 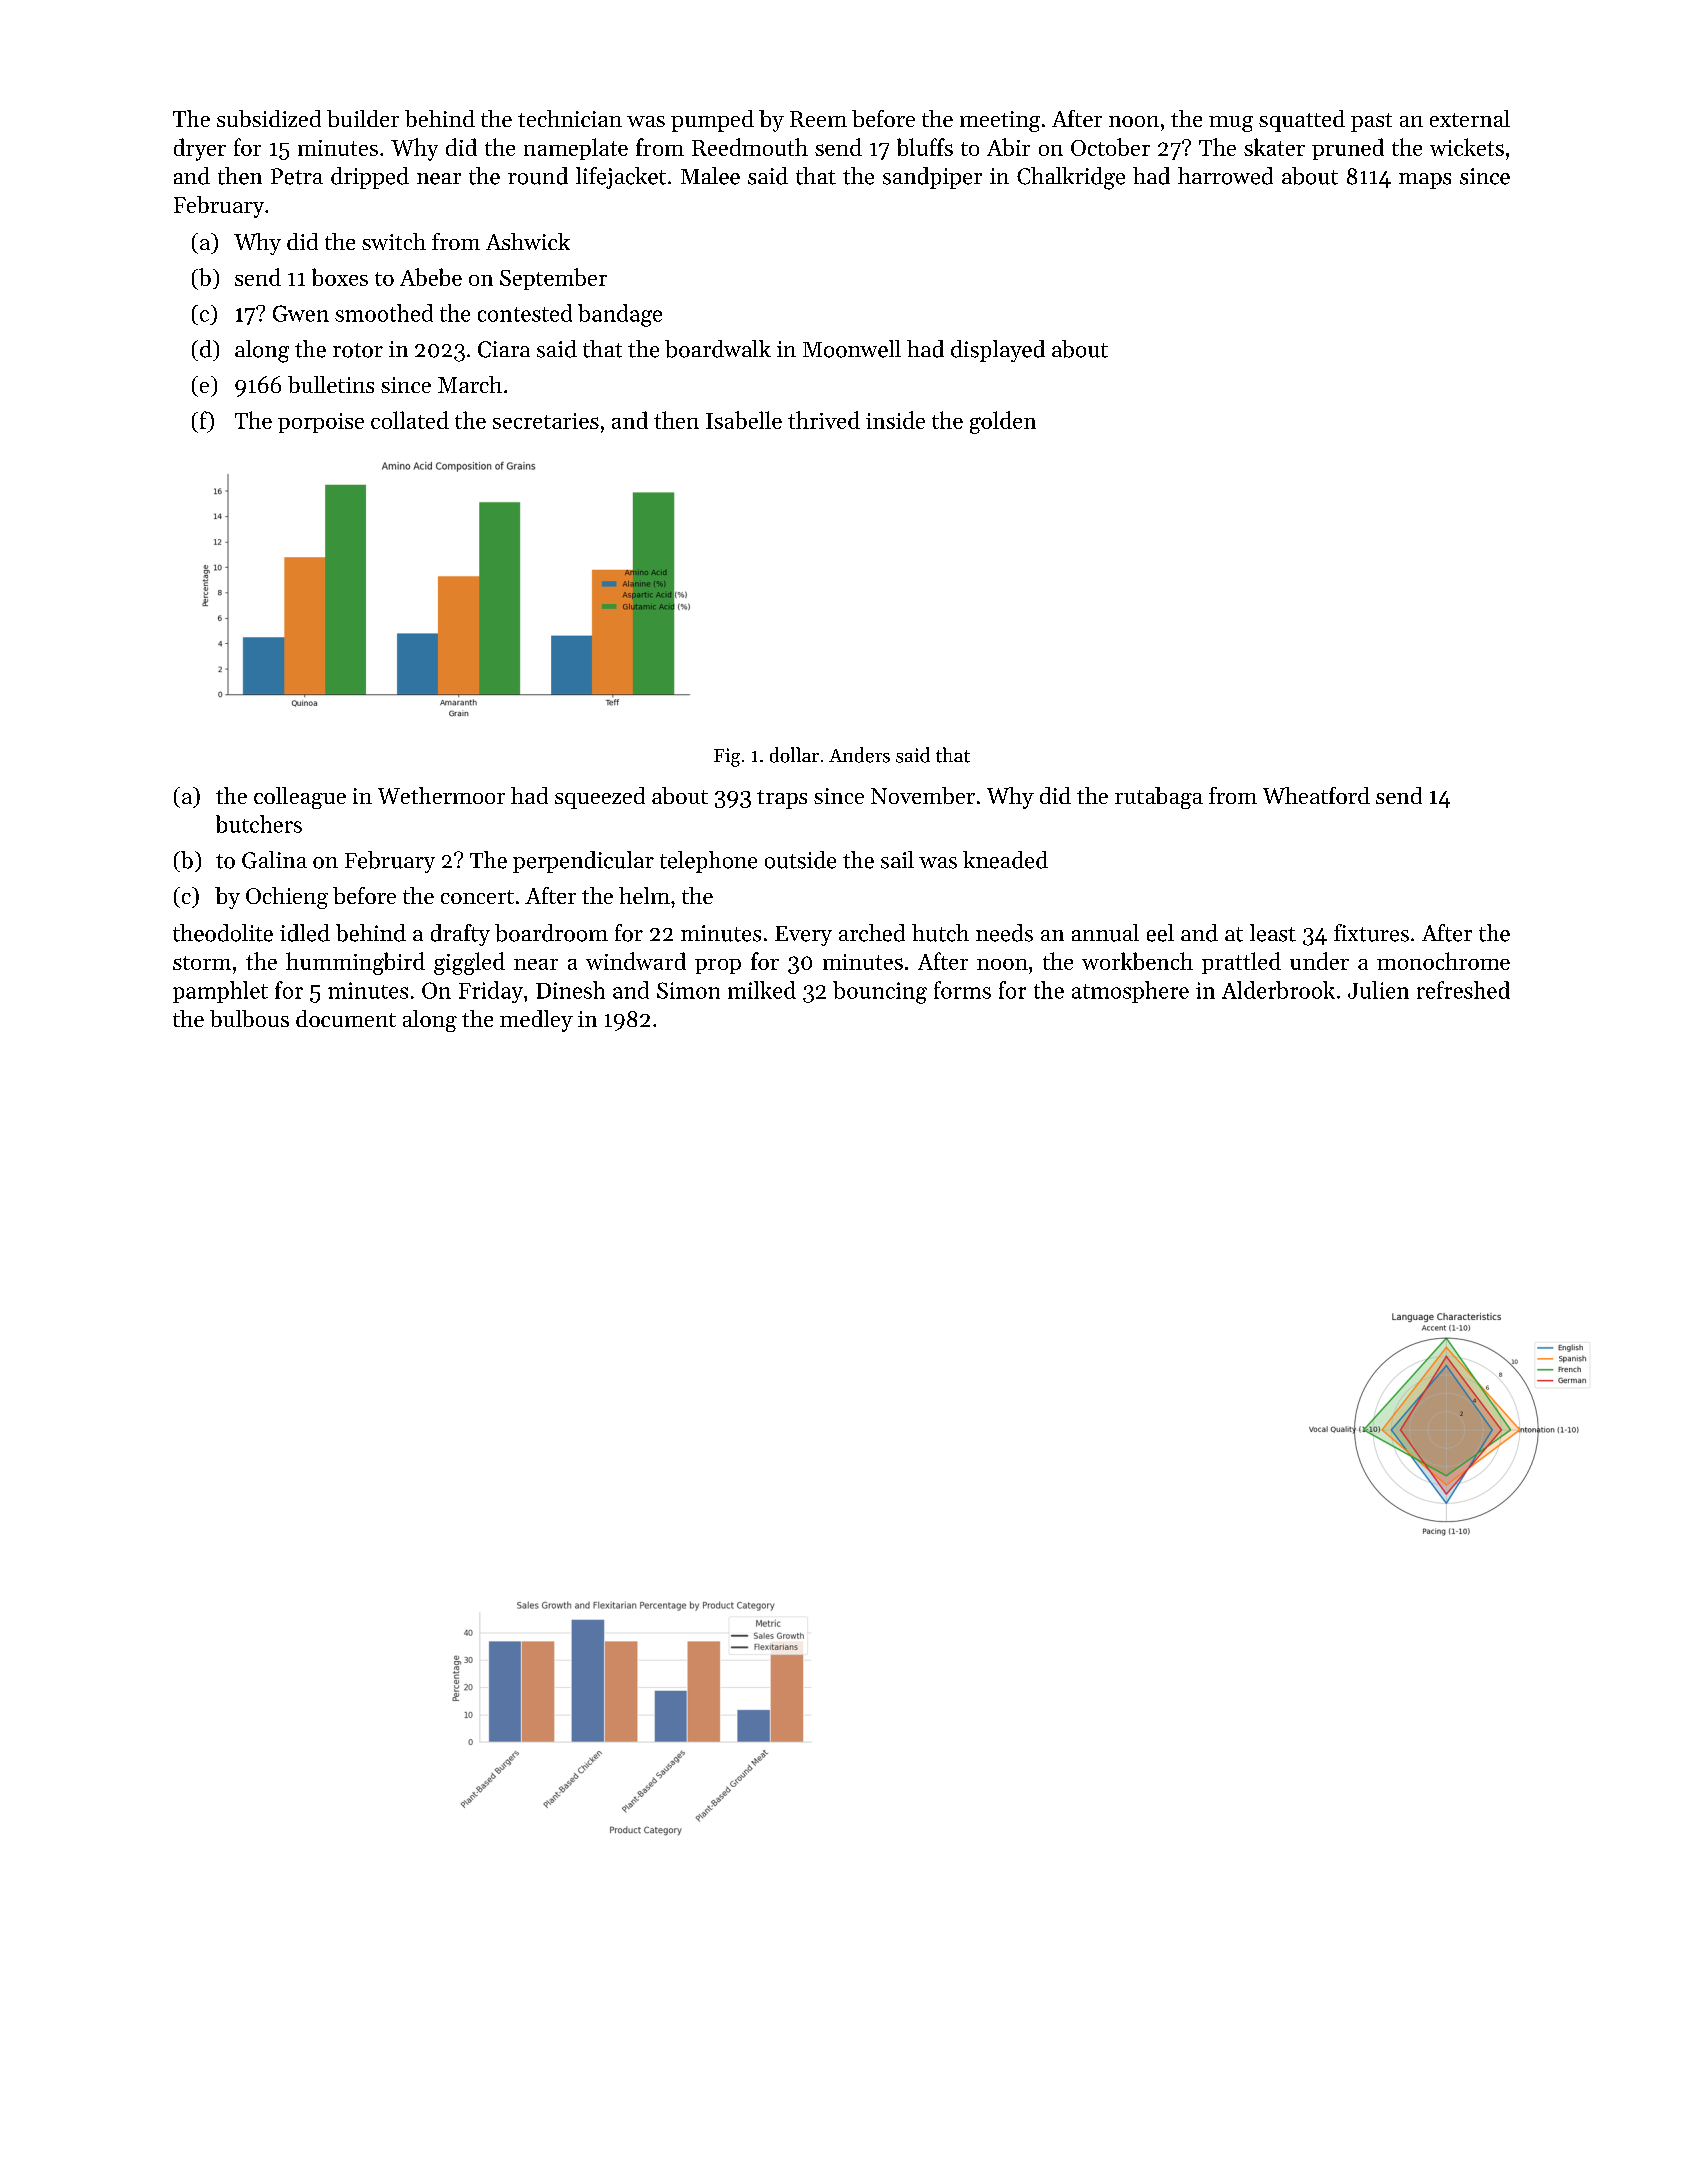 What do you see at coordinates (998, 351) in the image?
I see `displayed` at bounding box center [998, 351].
